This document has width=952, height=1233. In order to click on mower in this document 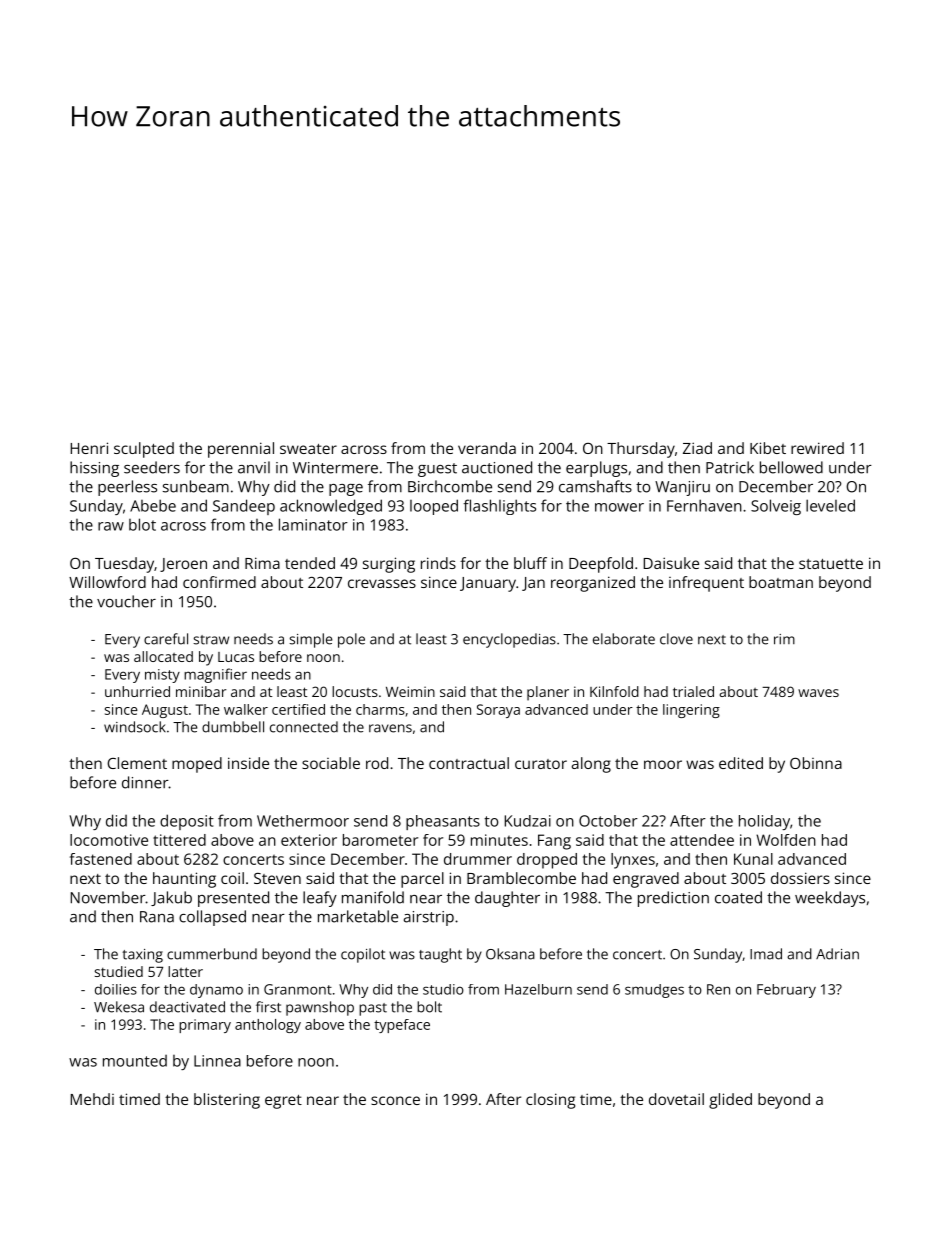, I will do `click(619, 507)`.
